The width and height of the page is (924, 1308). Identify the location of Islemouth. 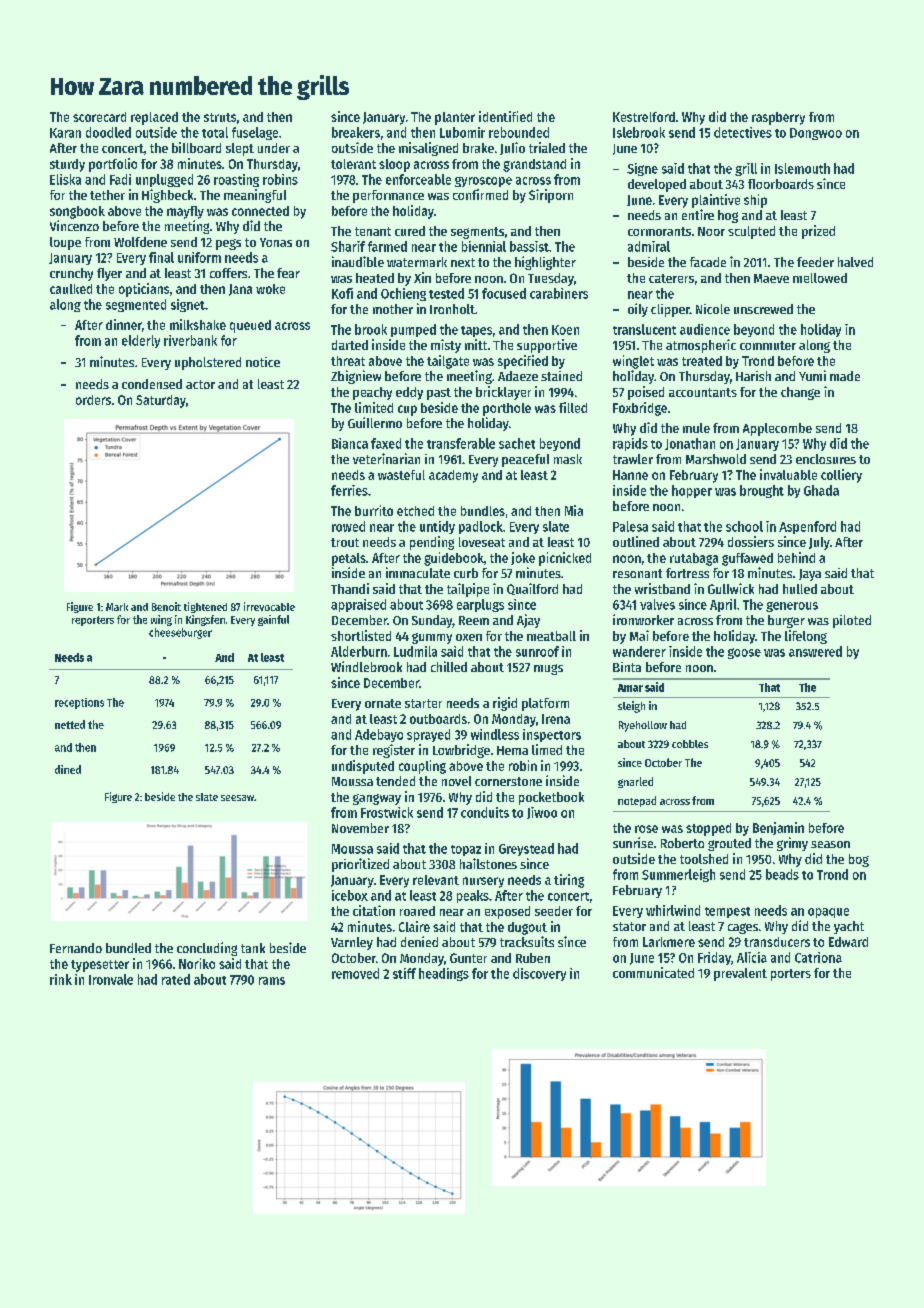
(802, 168).
